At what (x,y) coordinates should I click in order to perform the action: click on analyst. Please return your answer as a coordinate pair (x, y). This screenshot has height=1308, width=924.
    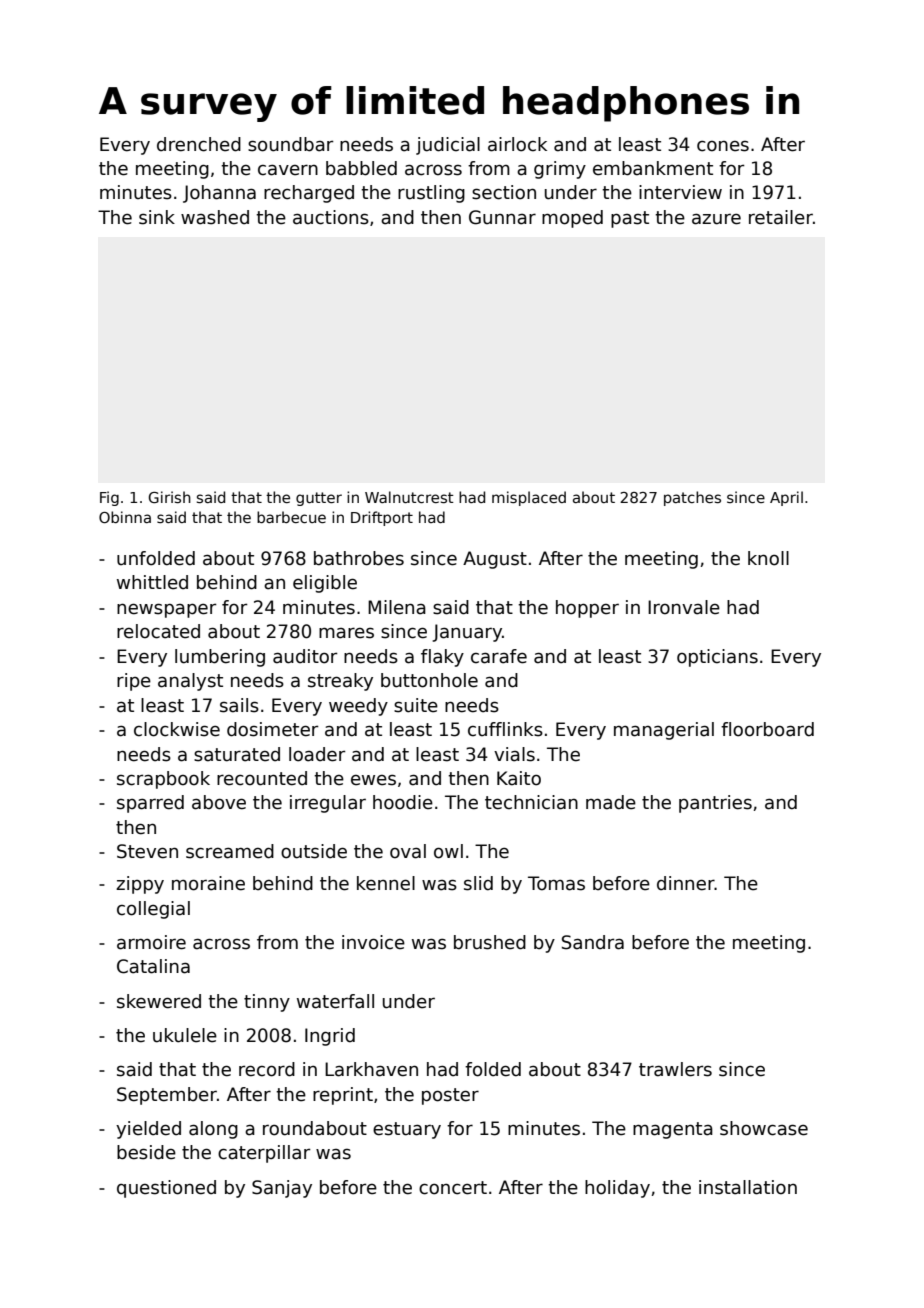
    Looking at the image, I should click on (190, 682).
